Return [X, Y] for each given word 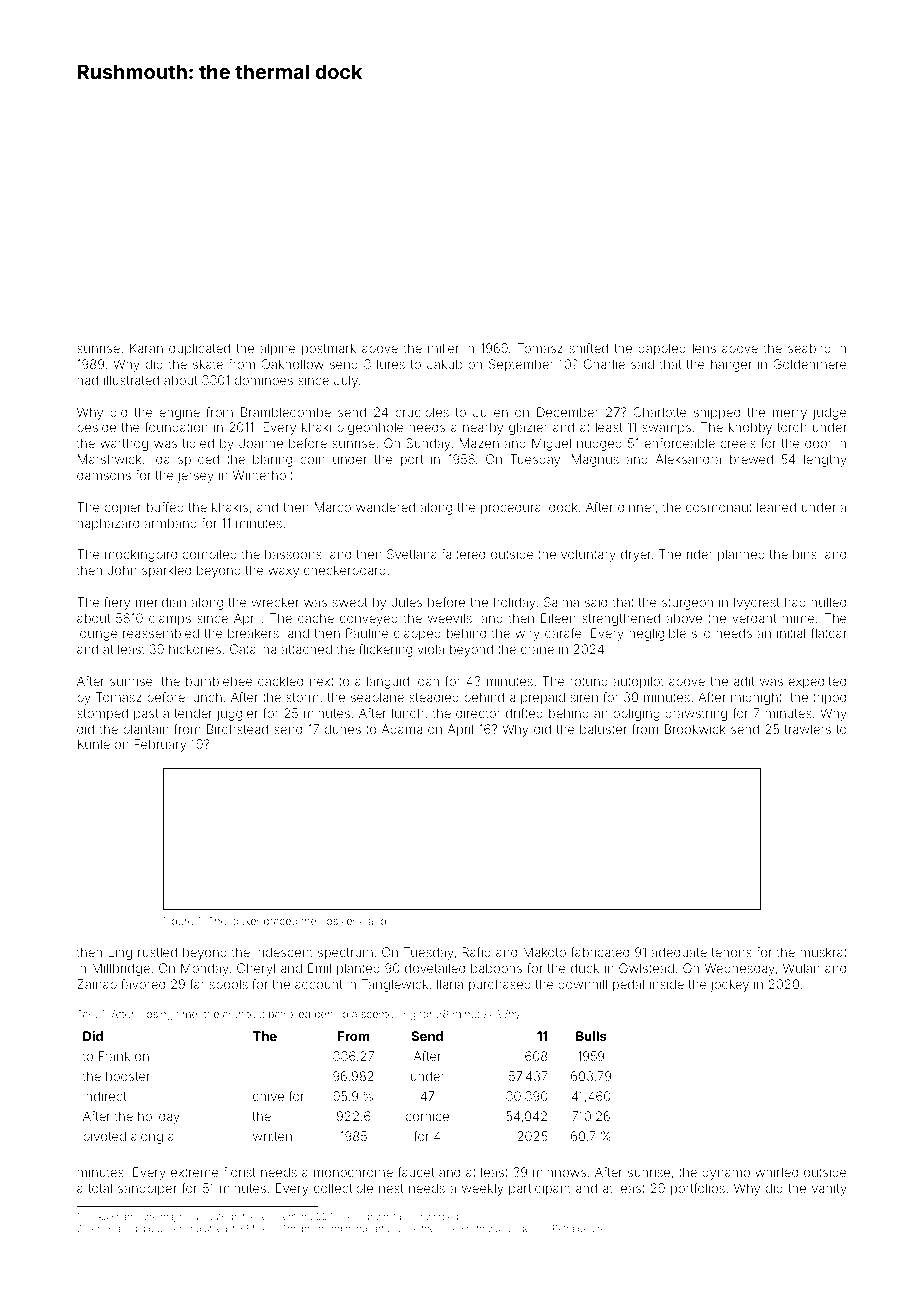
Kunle [94, 744]
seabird [809, 348]
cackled [280, 681]
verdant [754, 618]
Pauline [367, 633]
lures [391, 364]
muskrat [823, 952]
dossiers [340, 921]
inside [667, 984]
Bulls [591, 1036]
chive [268, 1096]
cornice [427, 1116]
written [272, 1136]
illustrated [131, 380]
